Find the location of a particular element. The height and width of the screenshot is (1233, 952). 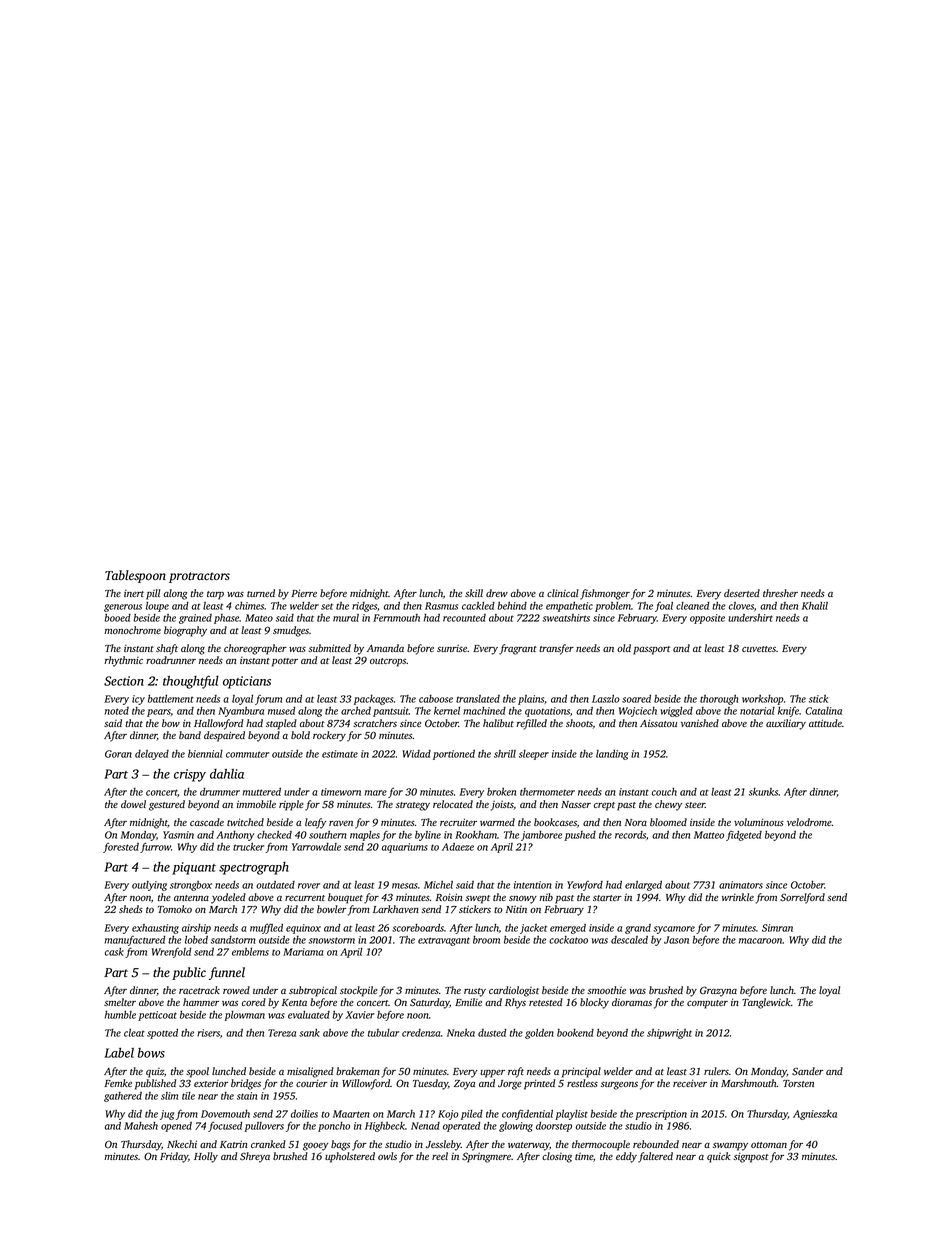

blocky is located at coordinates (594, 1003).
